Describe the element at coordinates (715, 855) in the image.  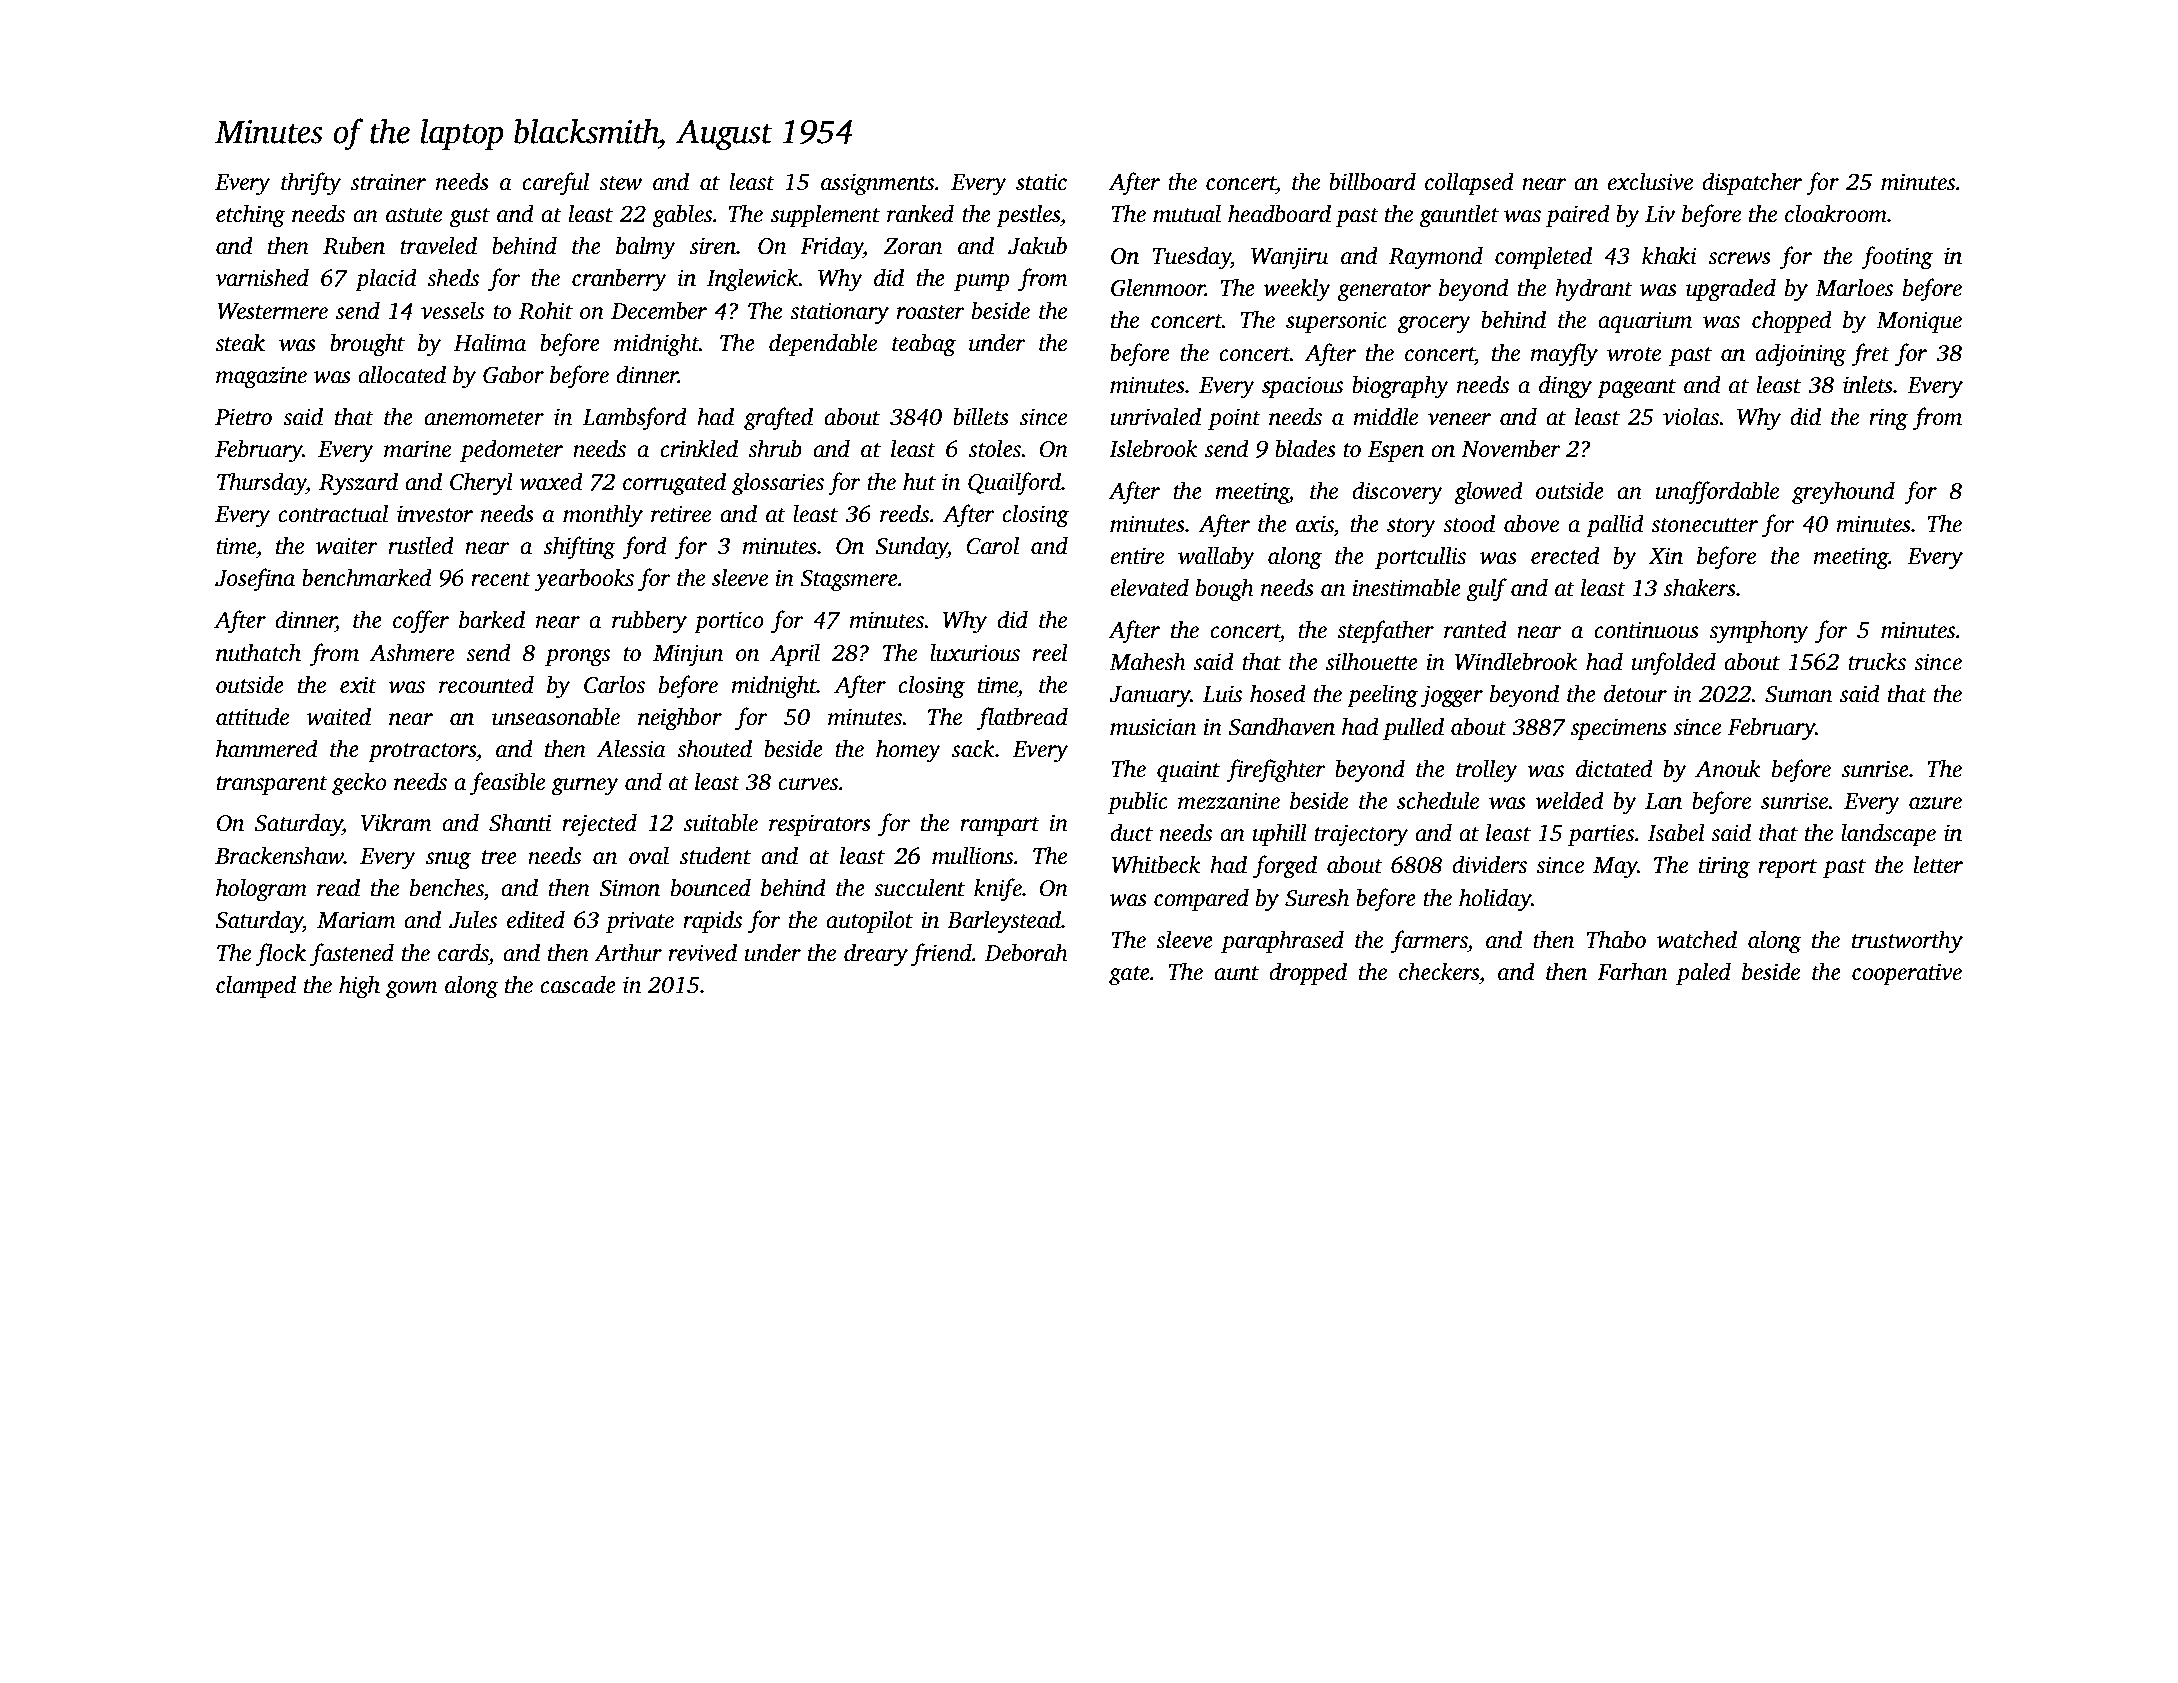
I see `student` at that location.
